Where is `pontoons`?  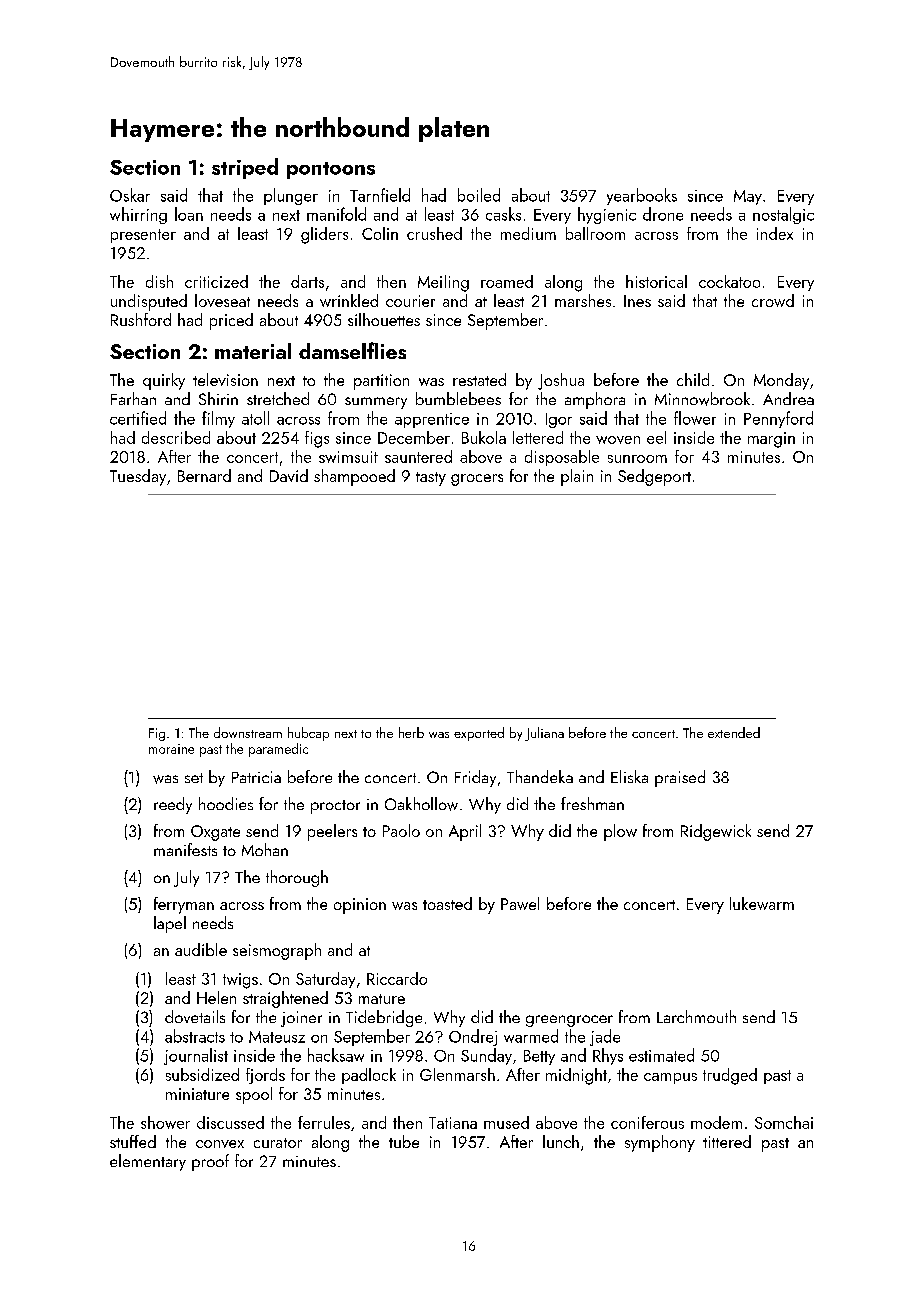 pontoons is located at coordinates (331, 170).
